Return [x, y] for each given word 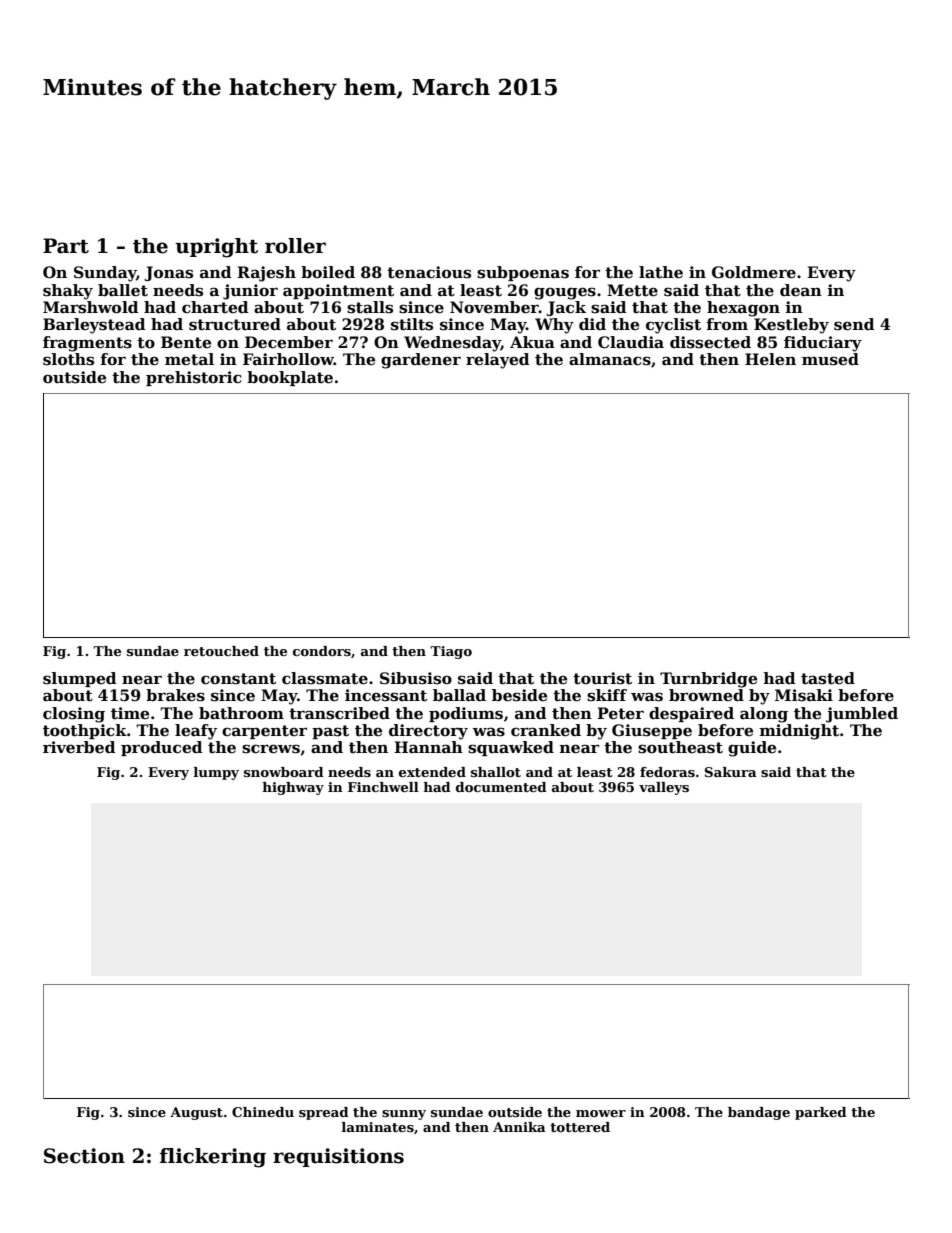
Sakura [731, 772]
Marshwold [91, 307]
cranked [546, 730]
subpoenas [523, 273]
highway [293, 788]
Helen [770, 359]
